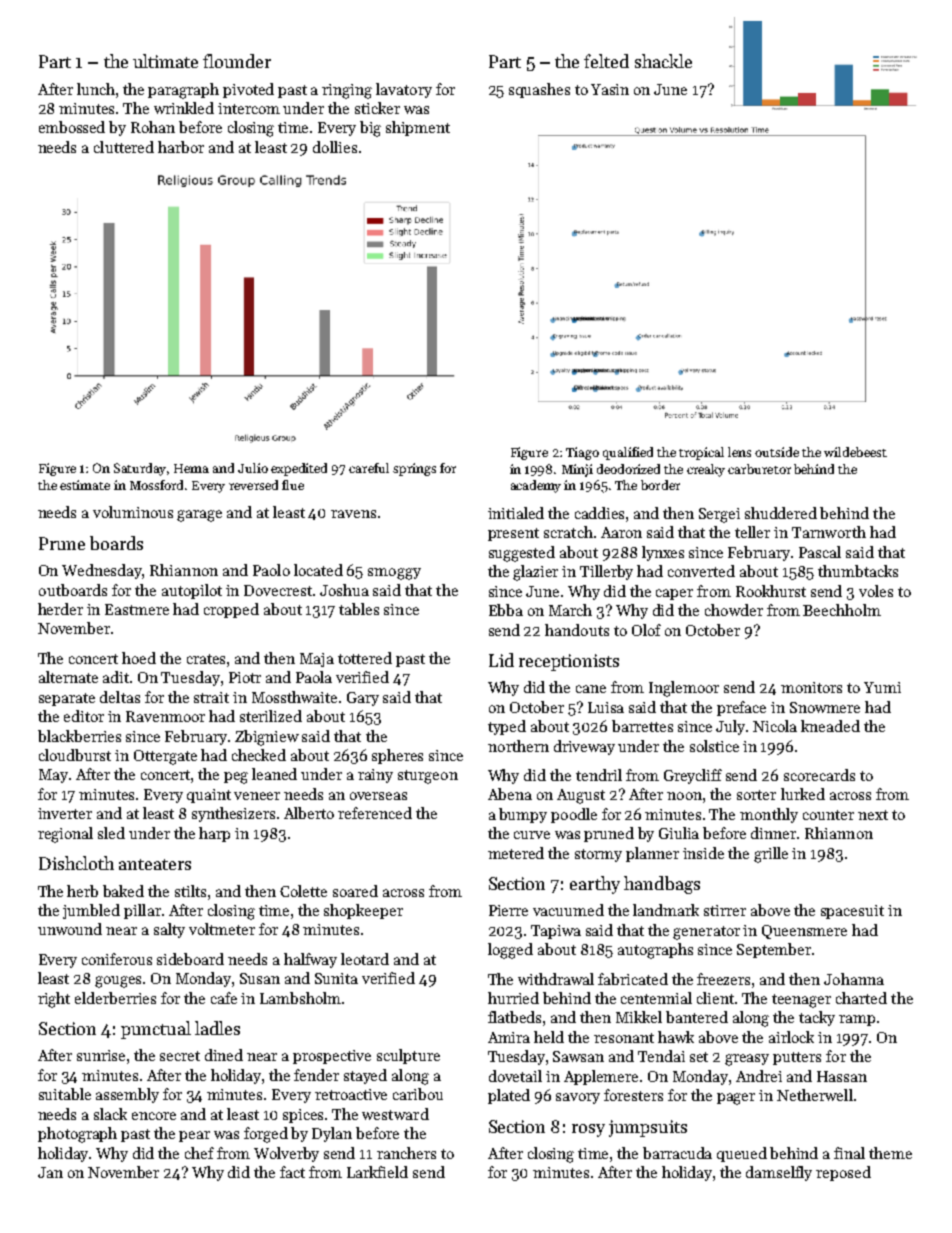 The height and width of the screenshot is (1233, 952). What do you see at coordinates (414, 469) in the screenshot?
I see `springs` at bounding box center [414, 469].
